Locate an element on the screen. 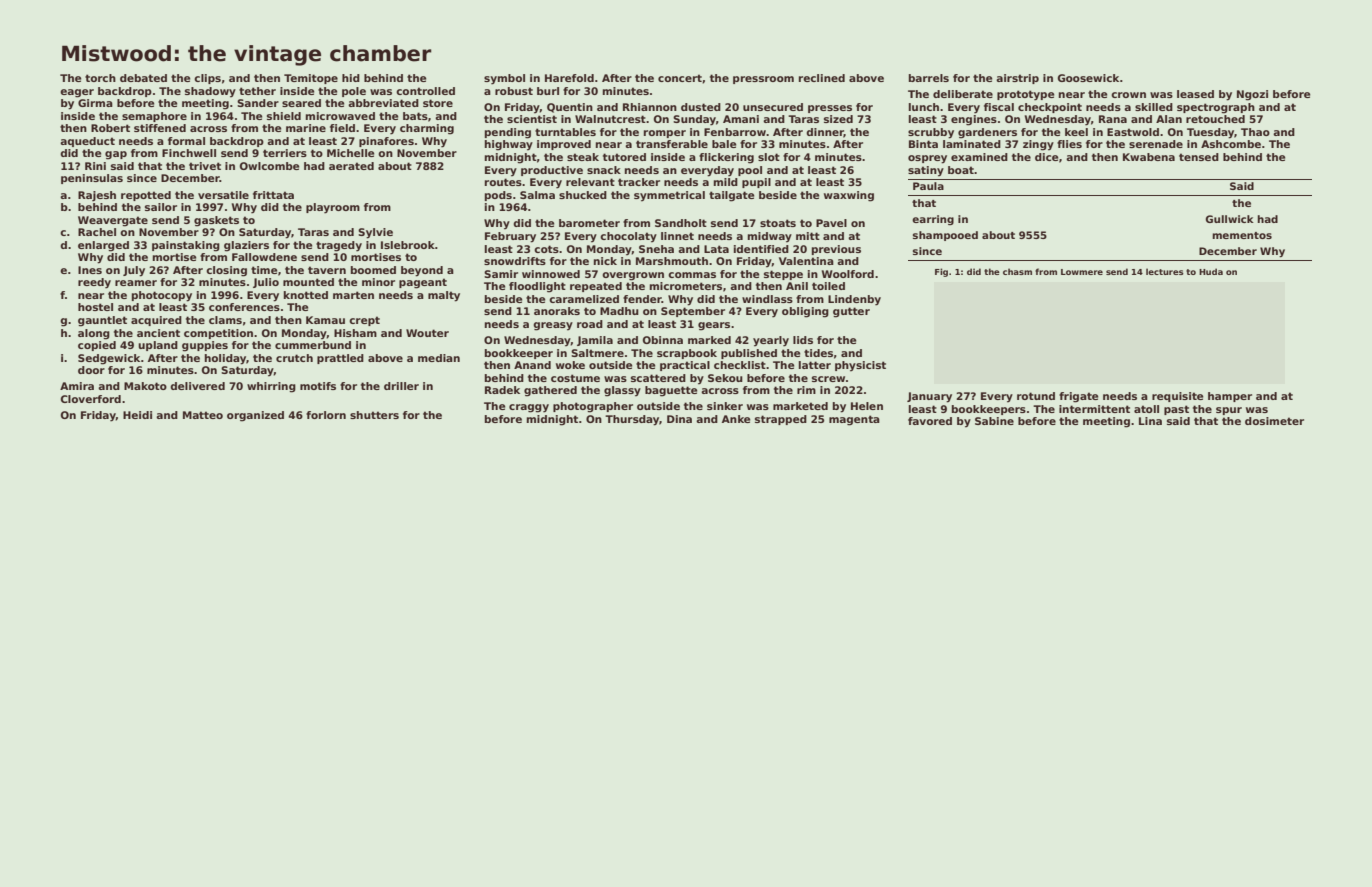 The height and width of the screenshot is (887, 1372). fiscal is located at coordinates (999, 107).
